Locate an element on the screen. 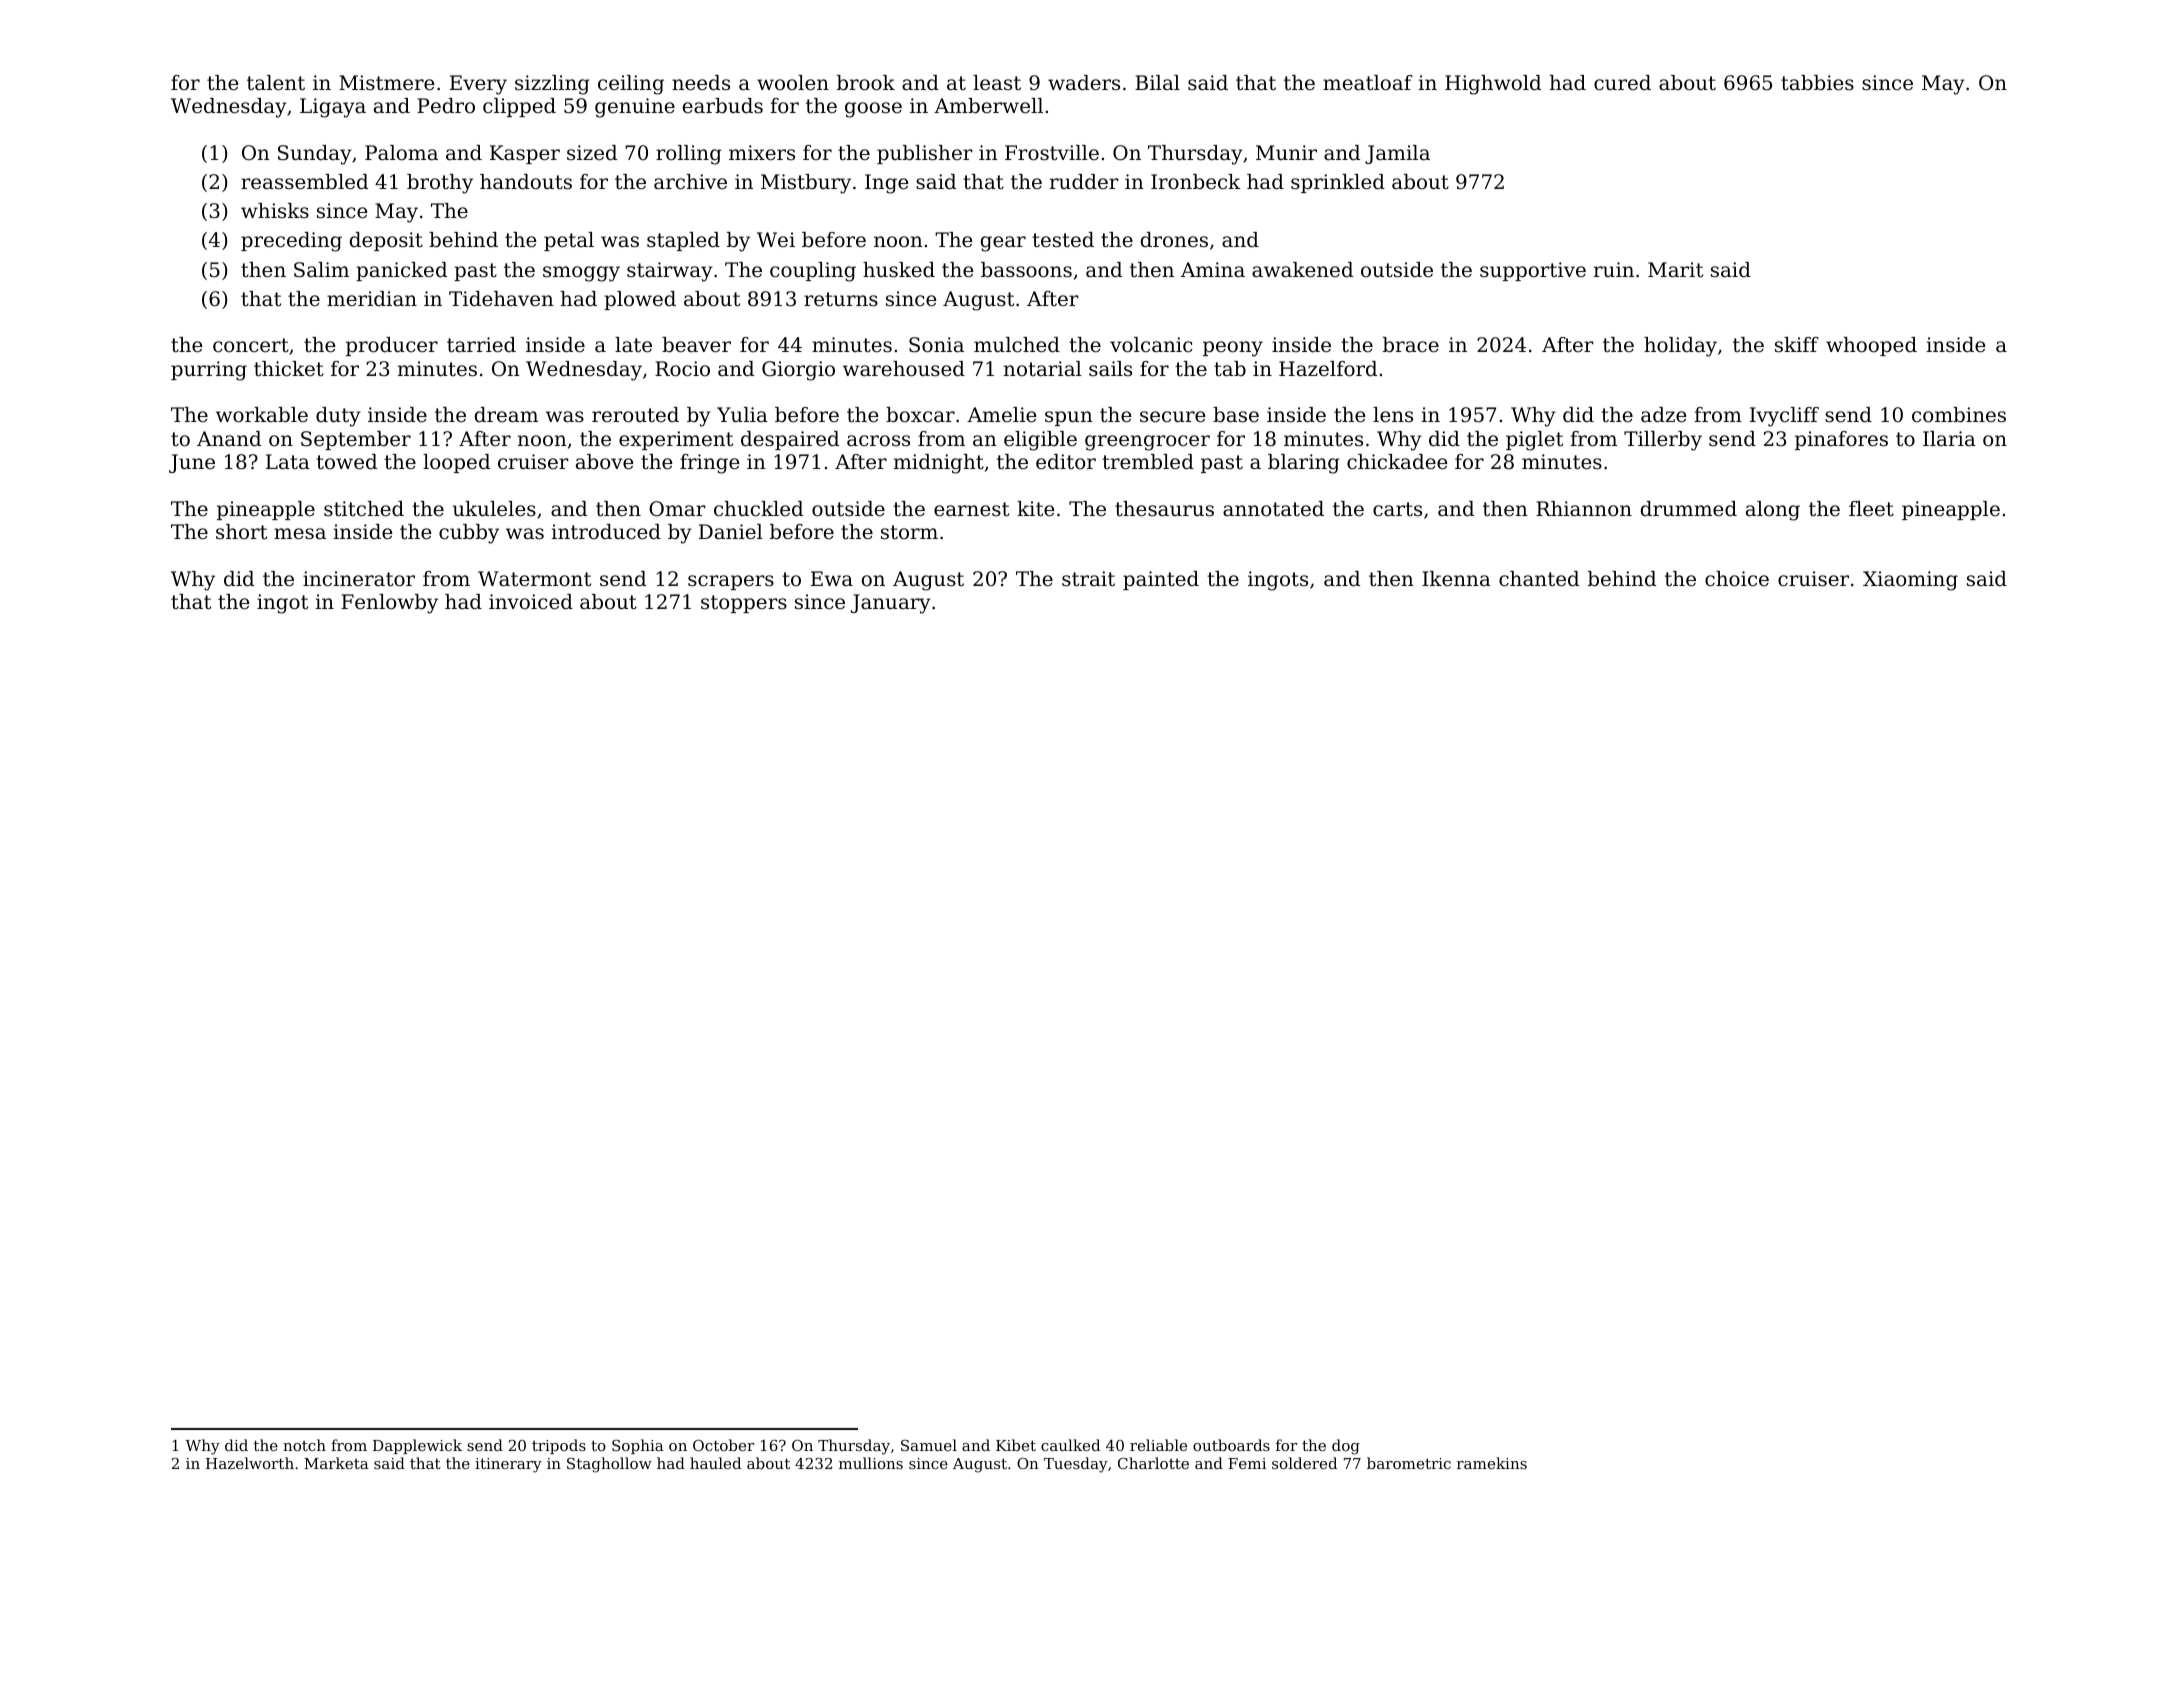  tabbies is located at coordinates (1817, 83).
